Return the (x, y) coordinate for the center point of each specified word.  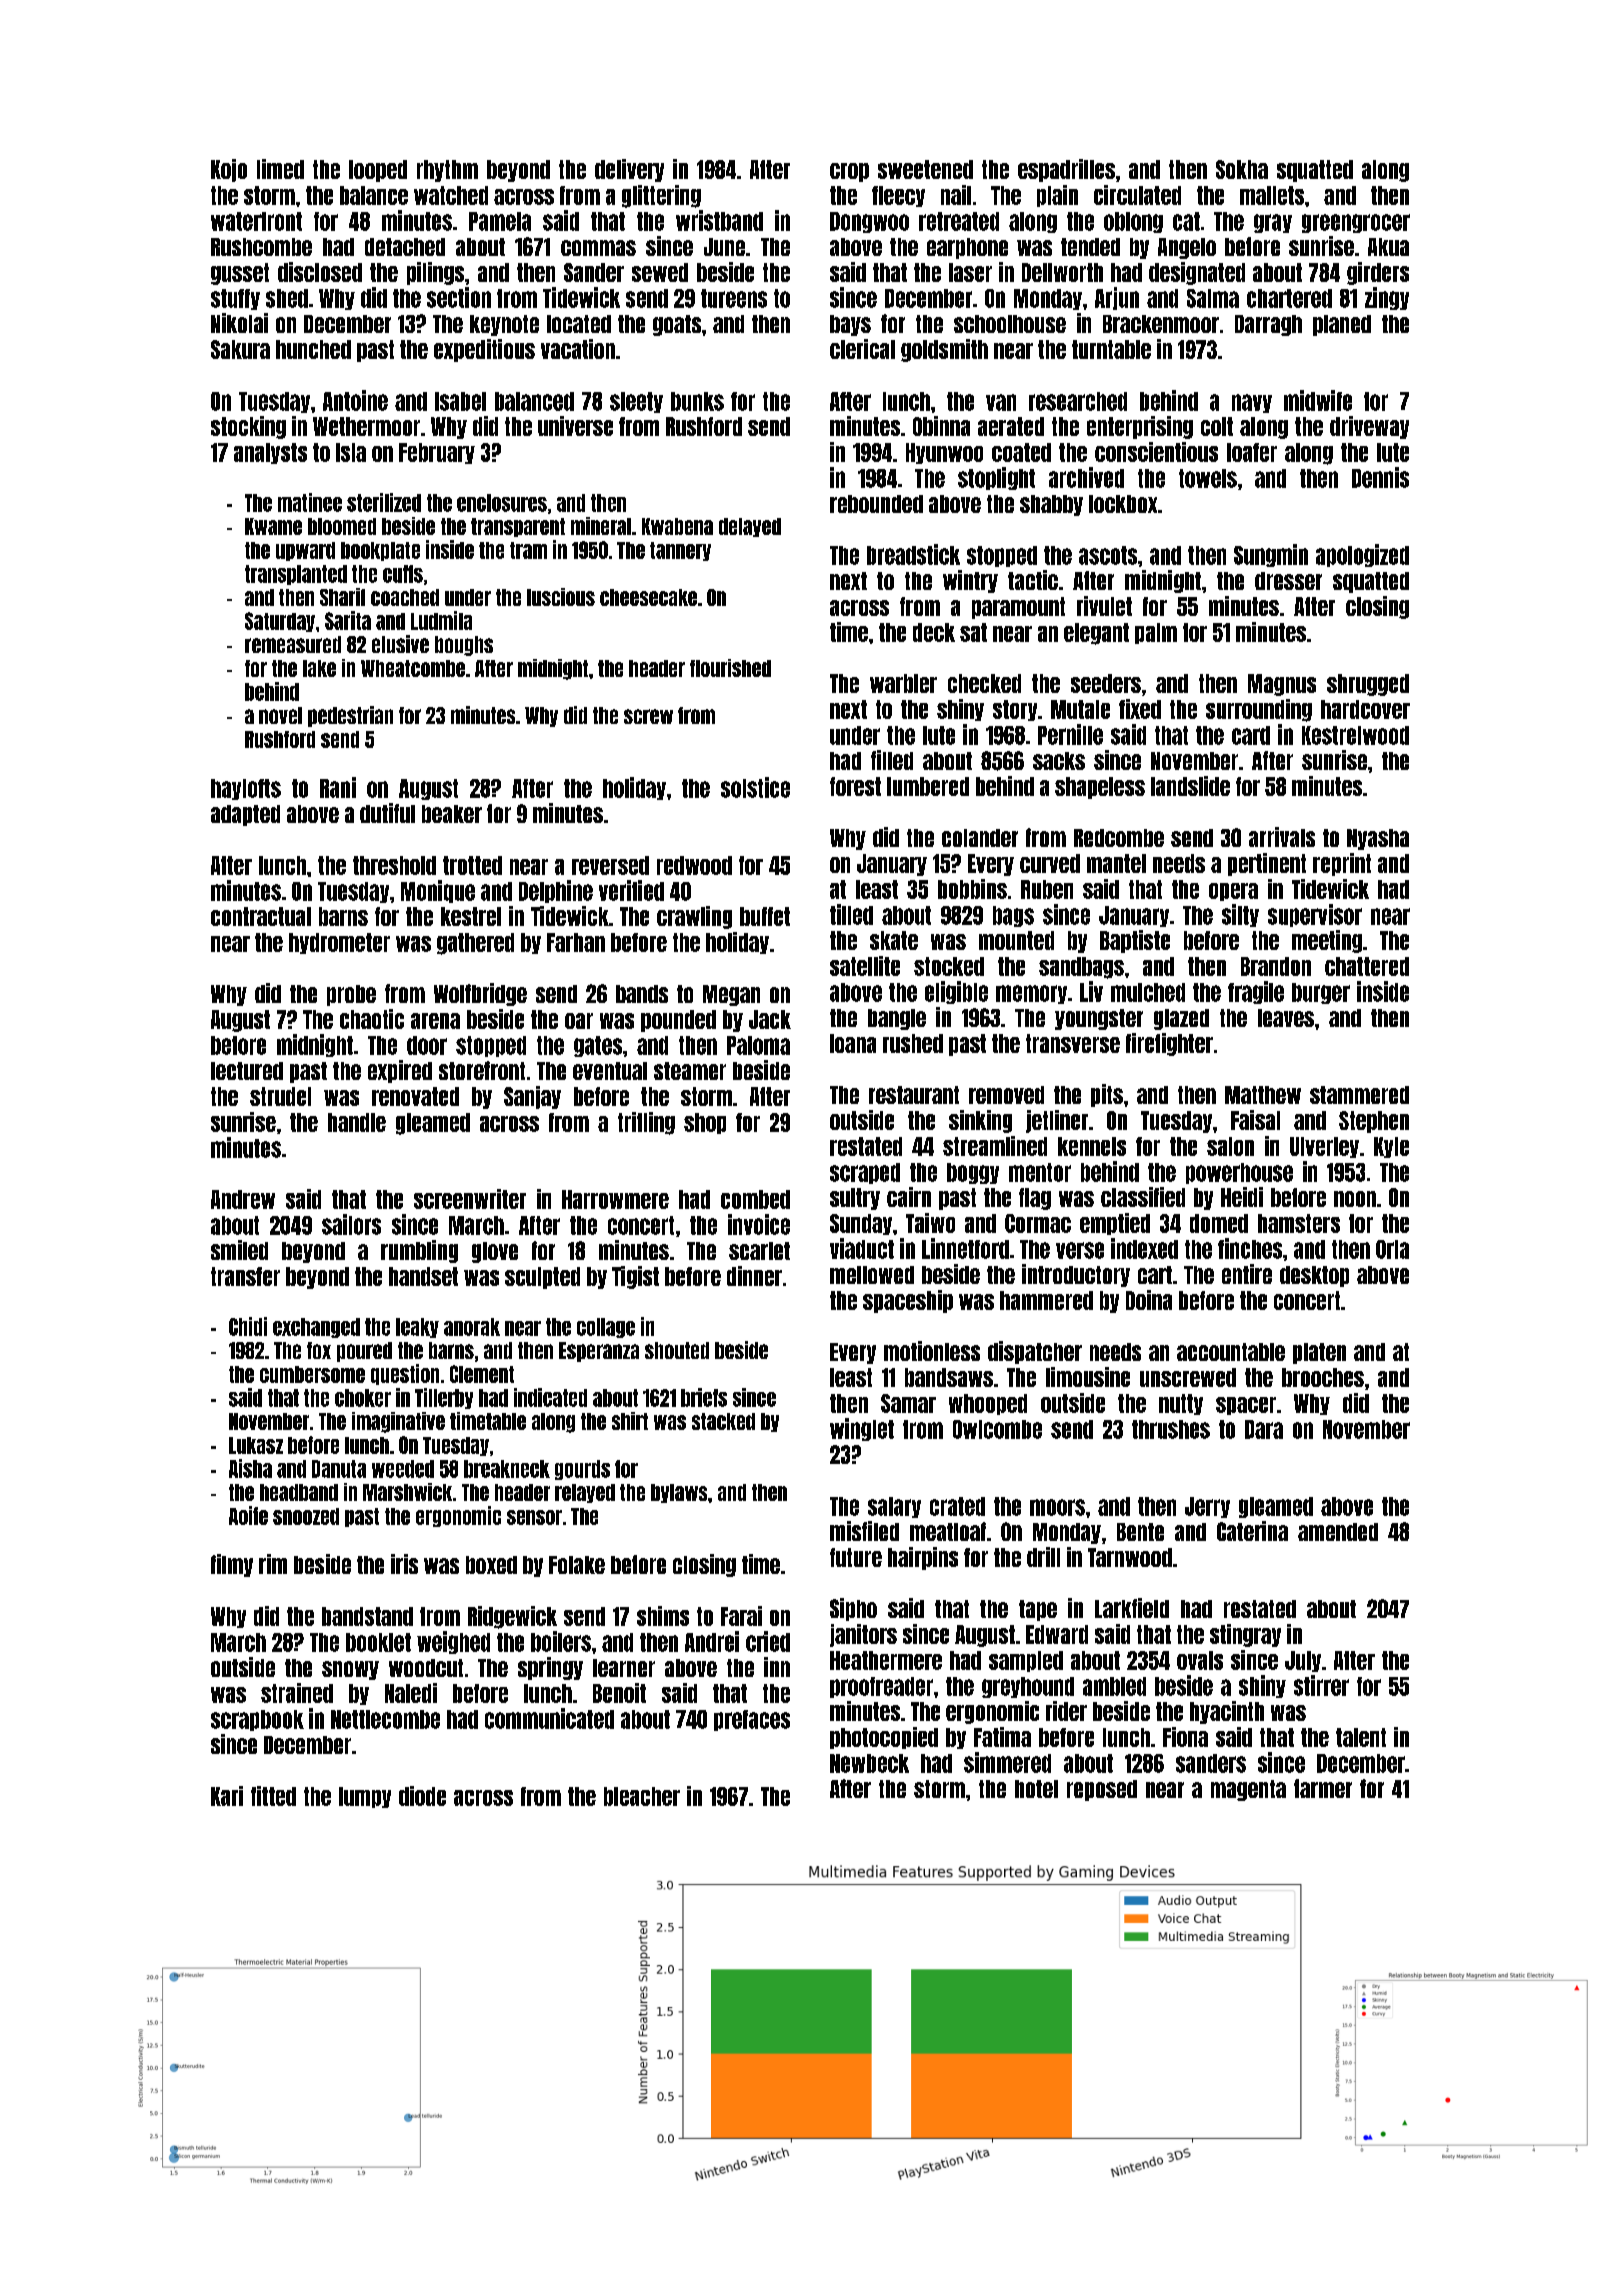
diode (422, 1796)
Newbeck (869, 1763)
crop (849, 172)
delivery (629, 170)
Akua (1388, 247)
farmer (1323, 1788)
